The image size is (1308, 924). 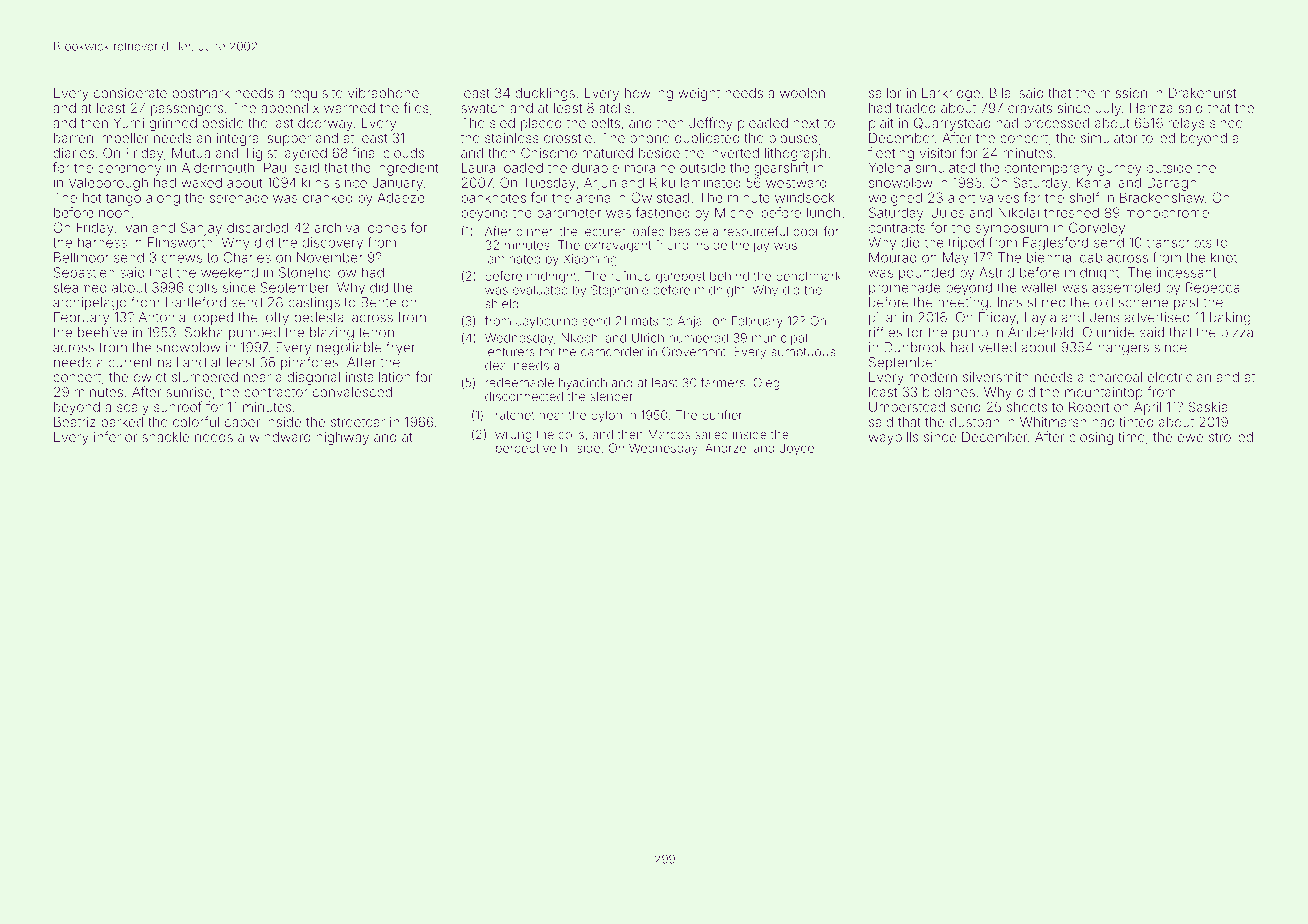 What do you see at coordinates (1187, 124) in the screenshot?
I see `relays` at bounding box center [1187, 124].
